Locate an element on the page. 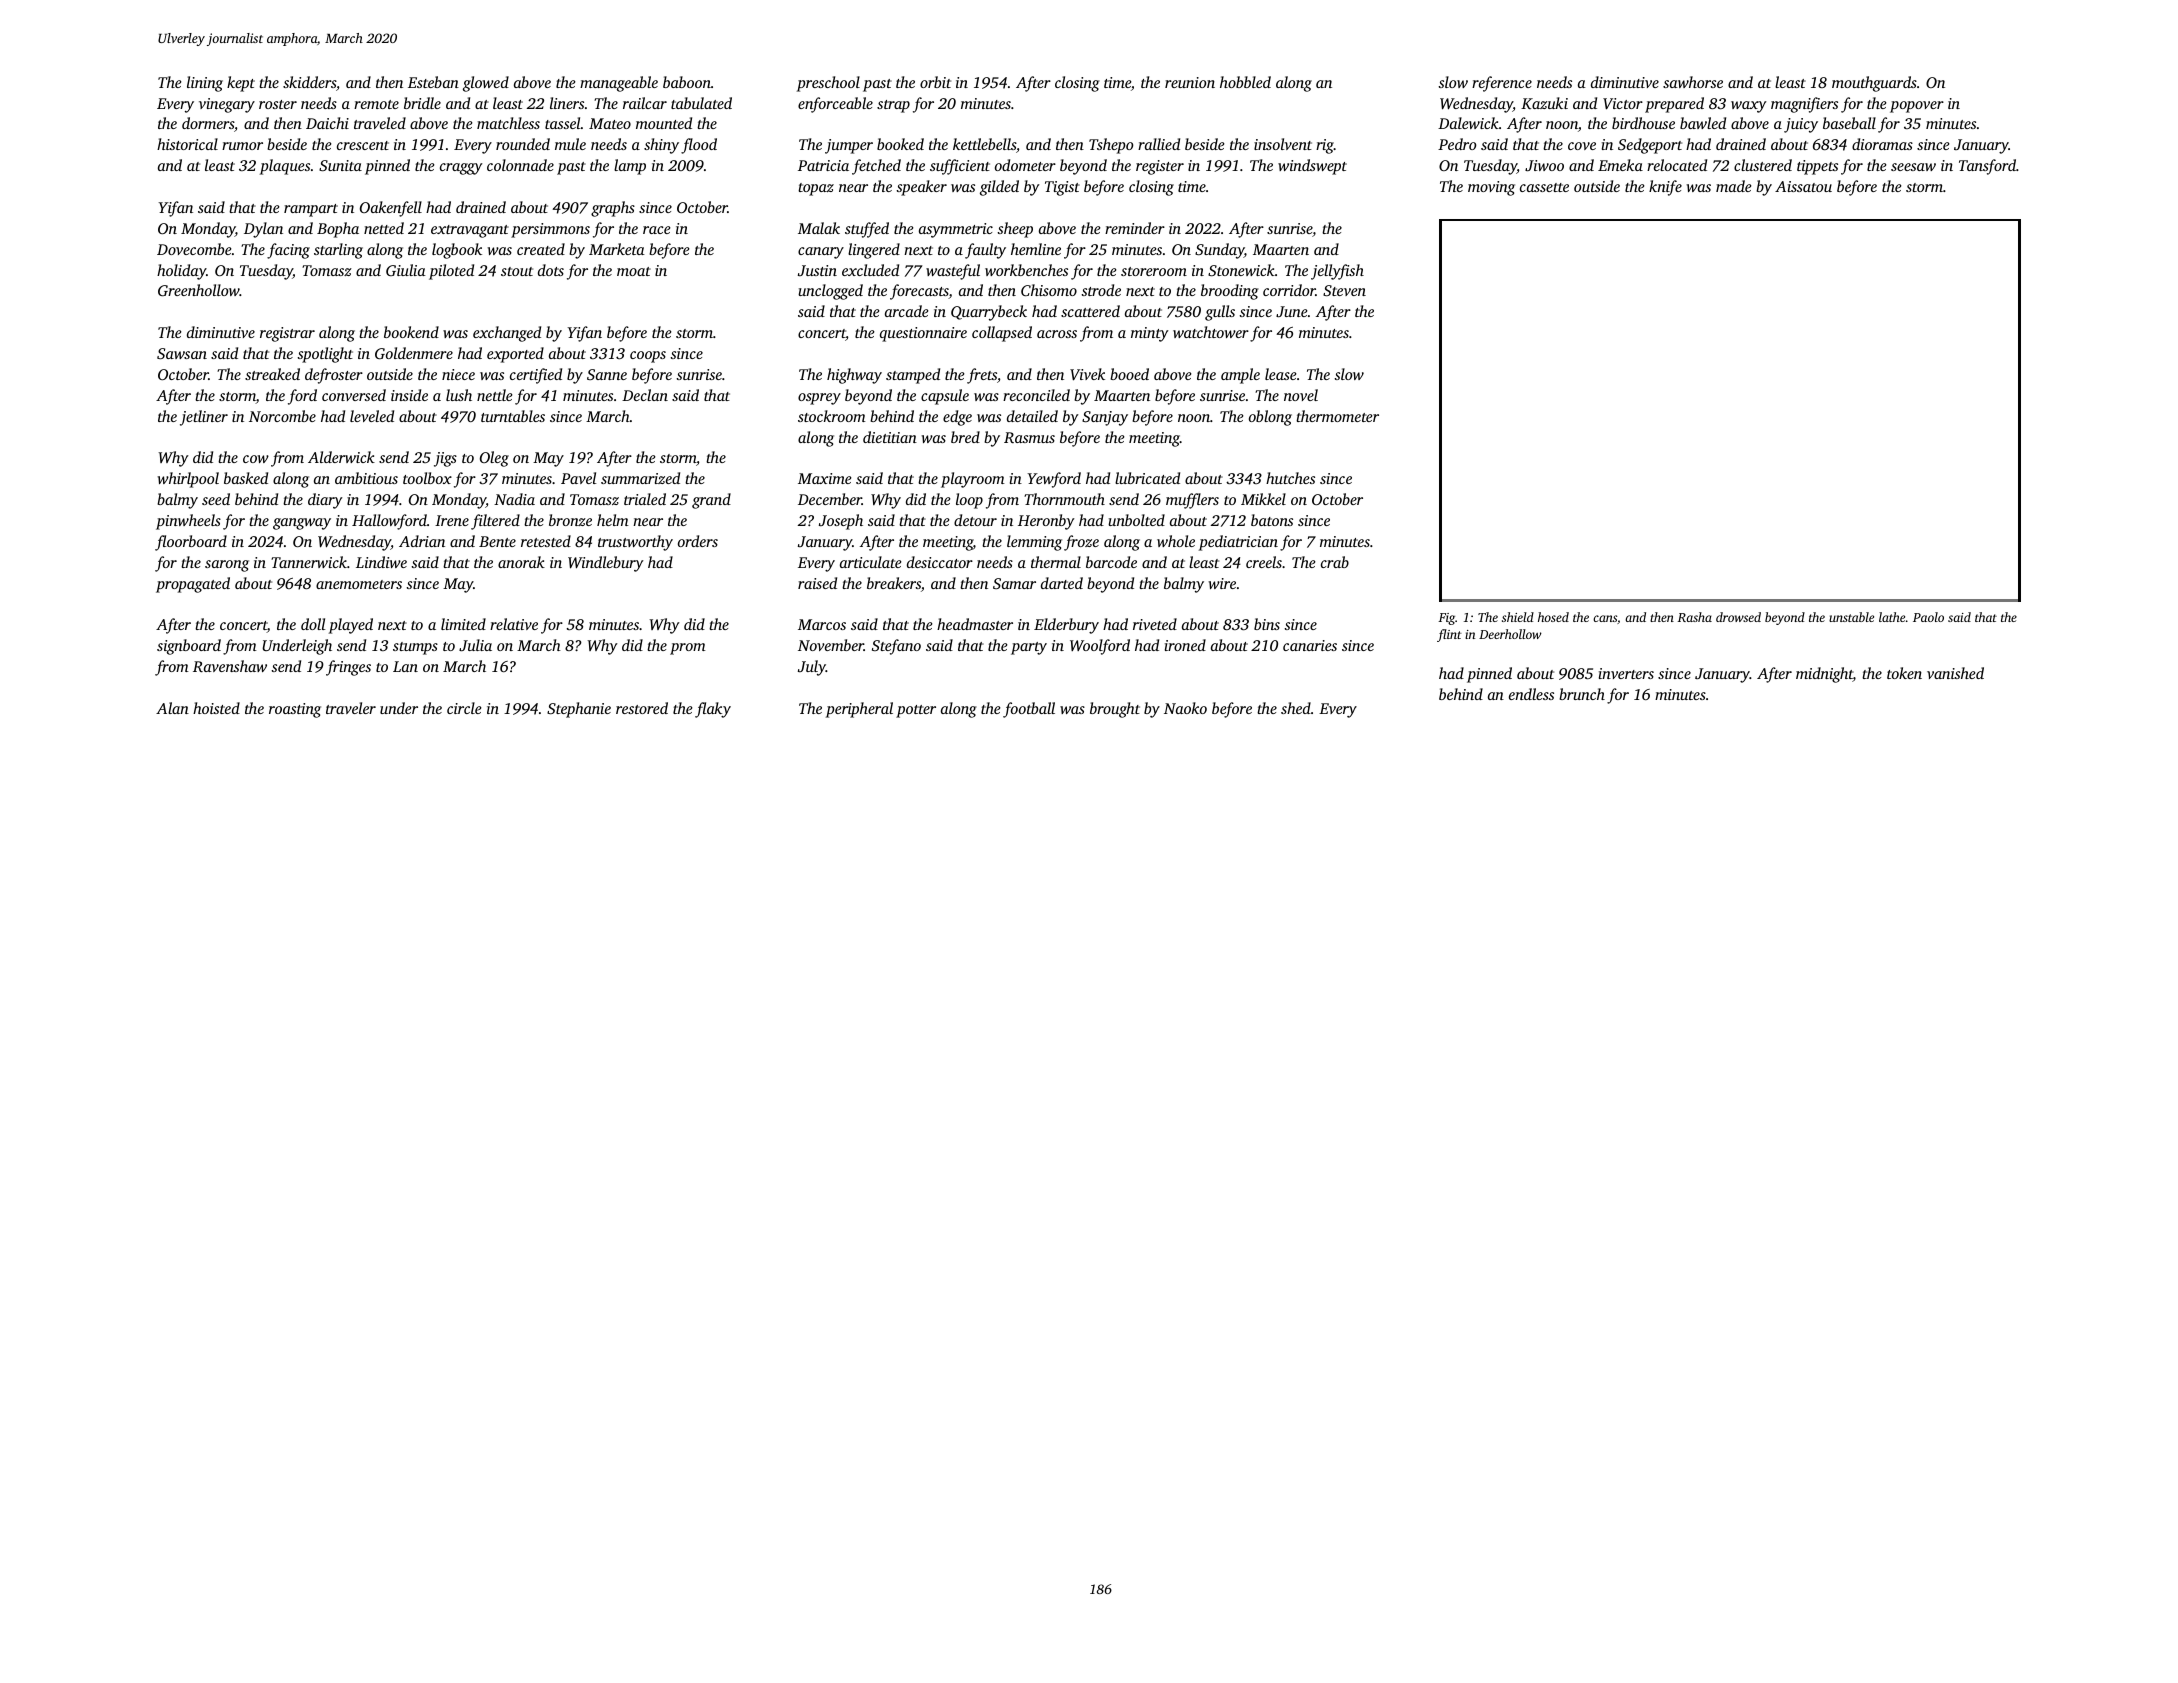 Image resolution: width=2178 pixels, height=1683 pixels. restored is located at coordinates (642, 708).
